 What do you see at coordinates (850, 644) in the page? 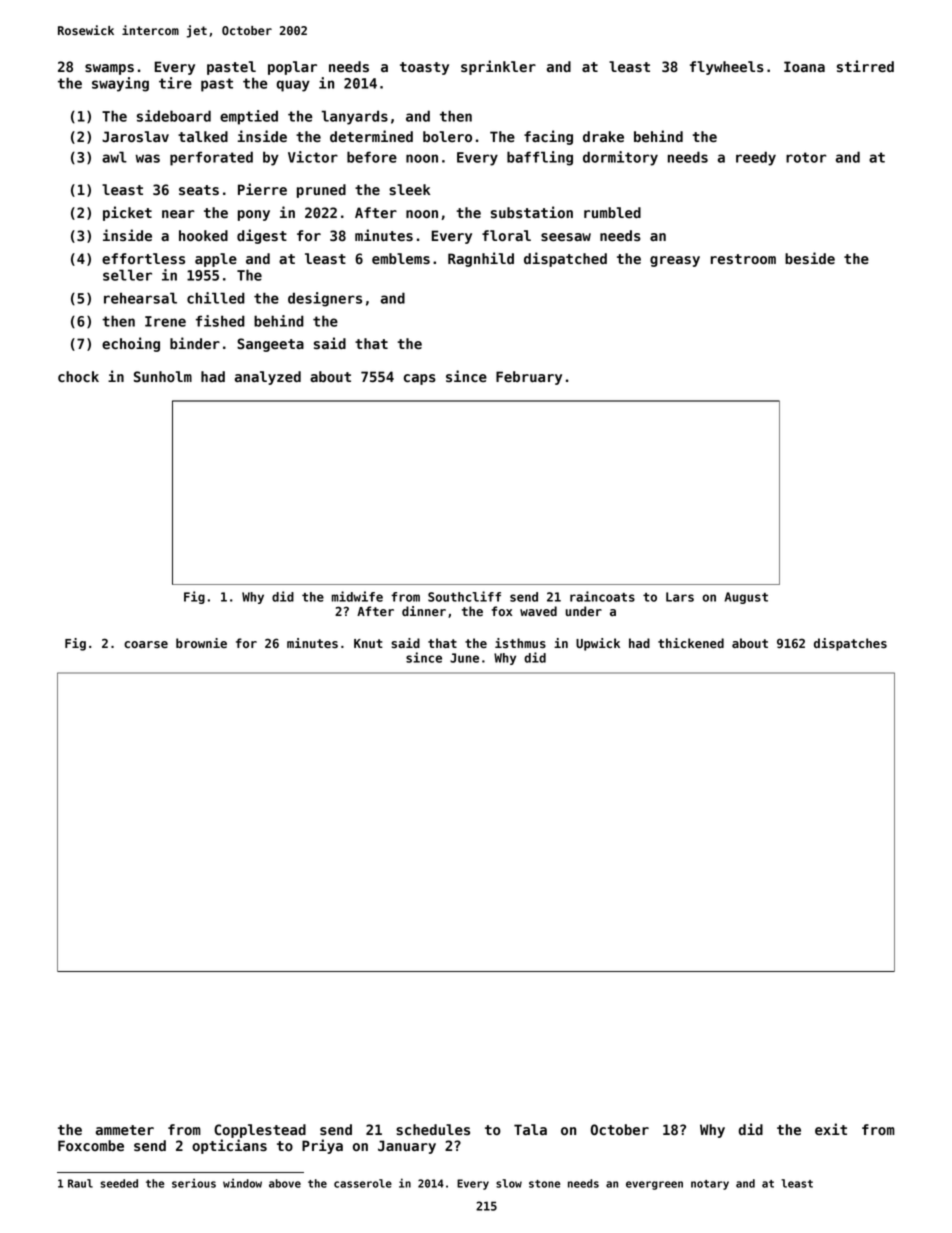
I see `dispatches` at bounding box center [850, 644].
